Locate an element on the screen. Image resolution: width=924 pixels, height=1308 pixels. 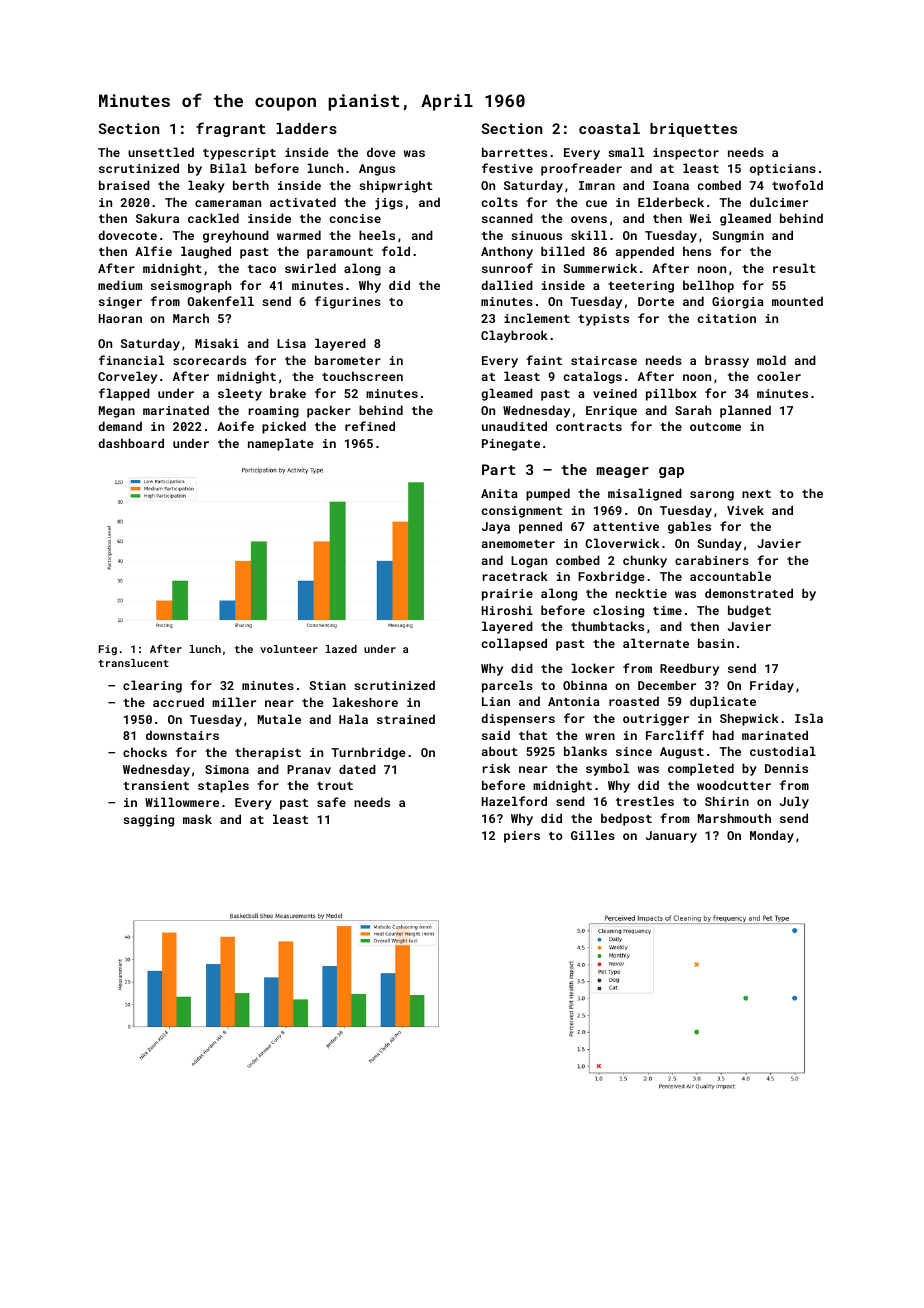
planned is located at coordinates (745, 411).
